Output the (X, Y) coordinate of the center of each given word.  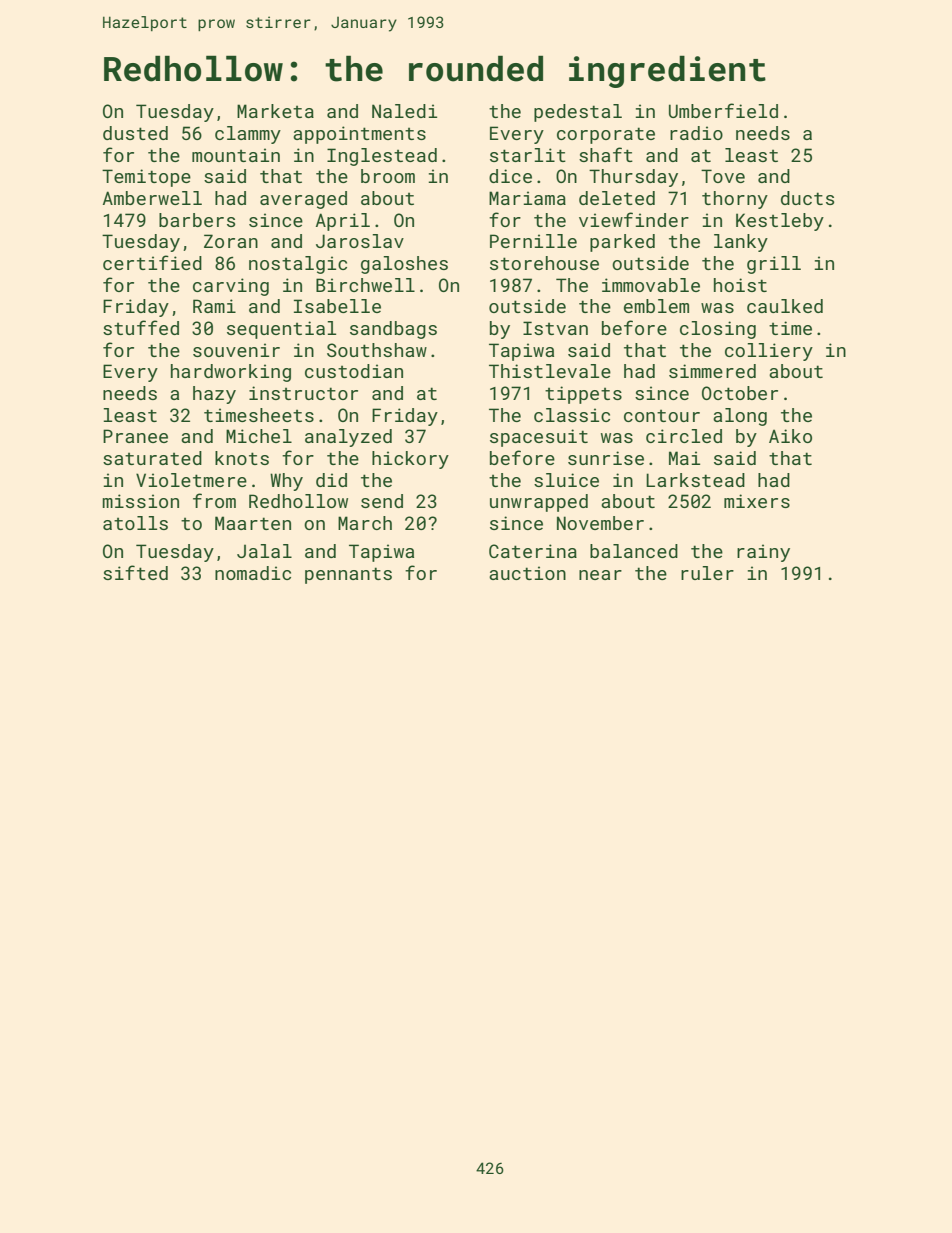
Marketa (275, 111)
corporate (606, 135)
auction (527, 573)
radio (696, 133)
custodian (354, 371)
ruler (707, 573)
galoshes (404, 265)
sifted (135, 572)
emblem (656, 306)
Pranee (135, 436)
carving (231, 287)
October (740, 393)
